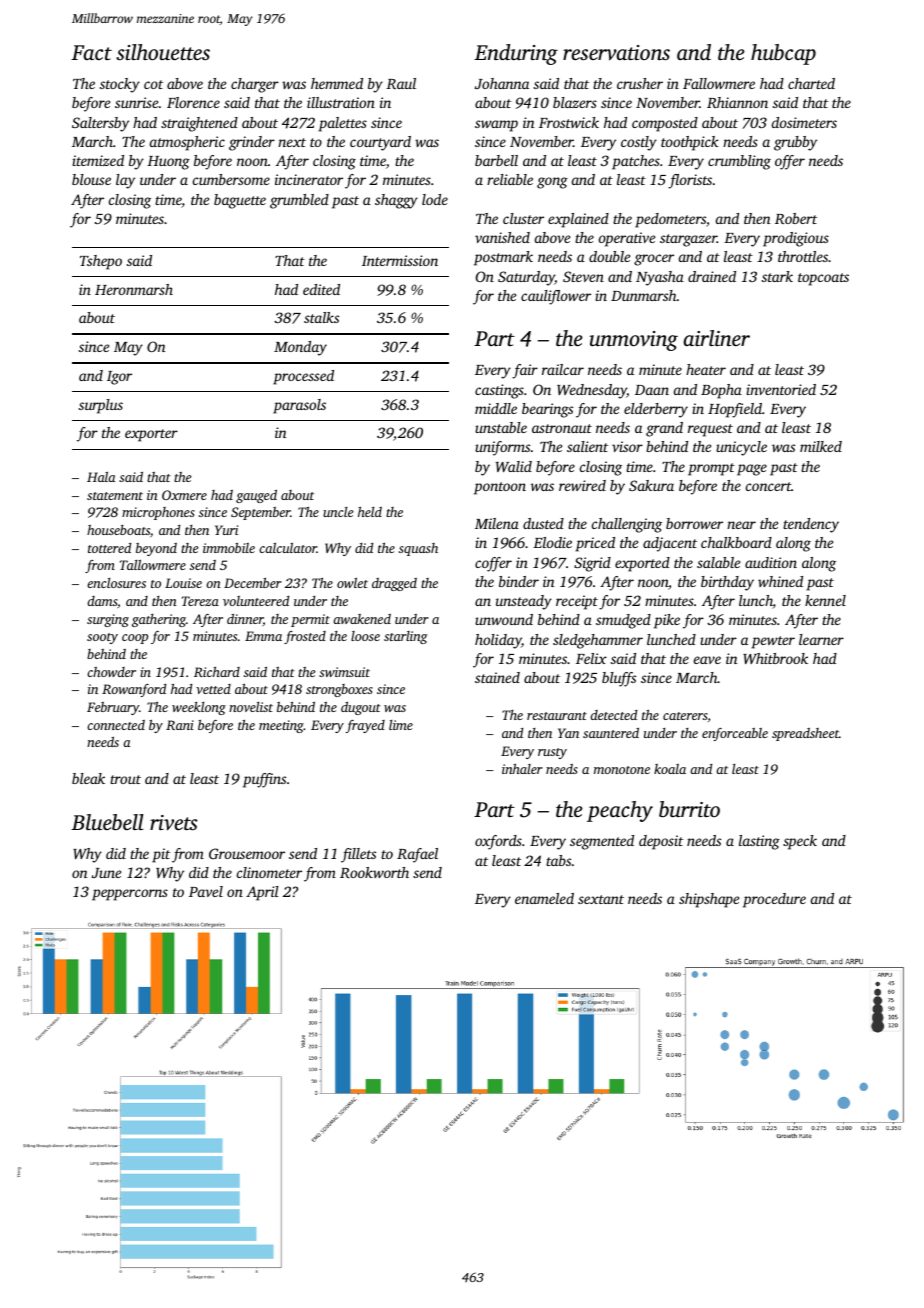 The image size is (924, 1308). Describe the element at coordinates (616, 53) in the screenshot. I see `reservations` at that location.
